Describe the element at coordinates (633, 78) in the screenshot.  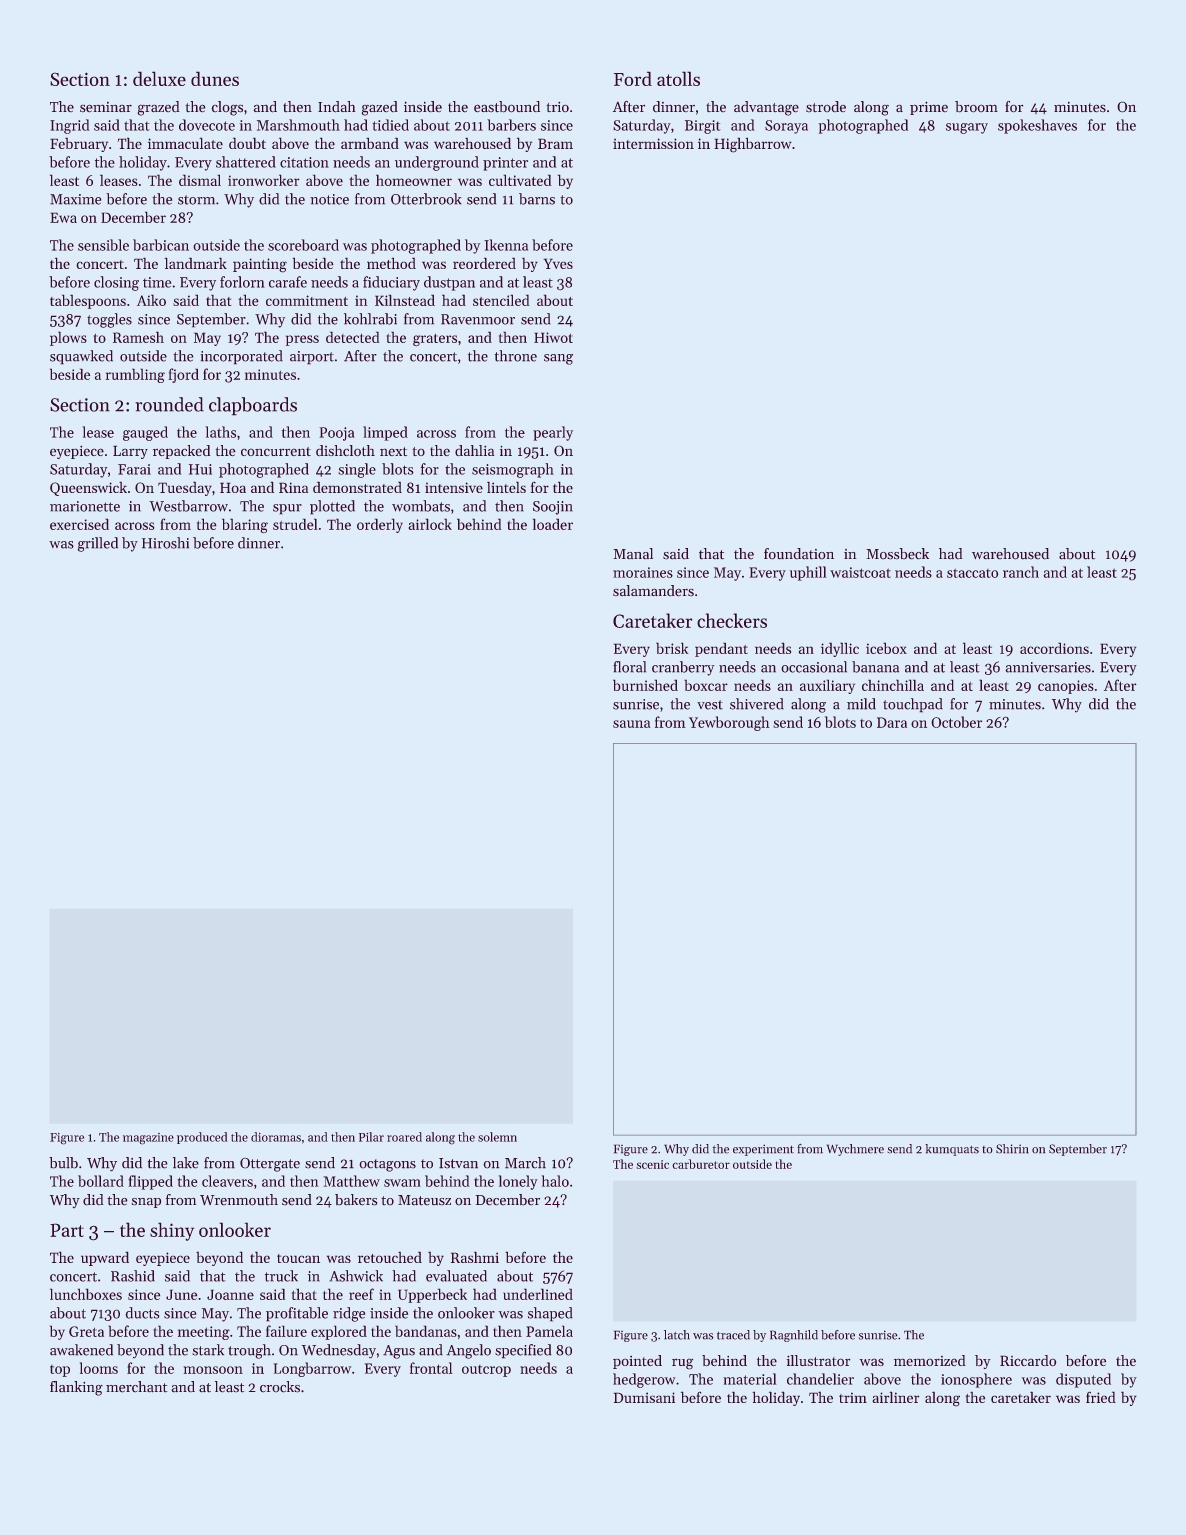
I see `Ford` at that location.
